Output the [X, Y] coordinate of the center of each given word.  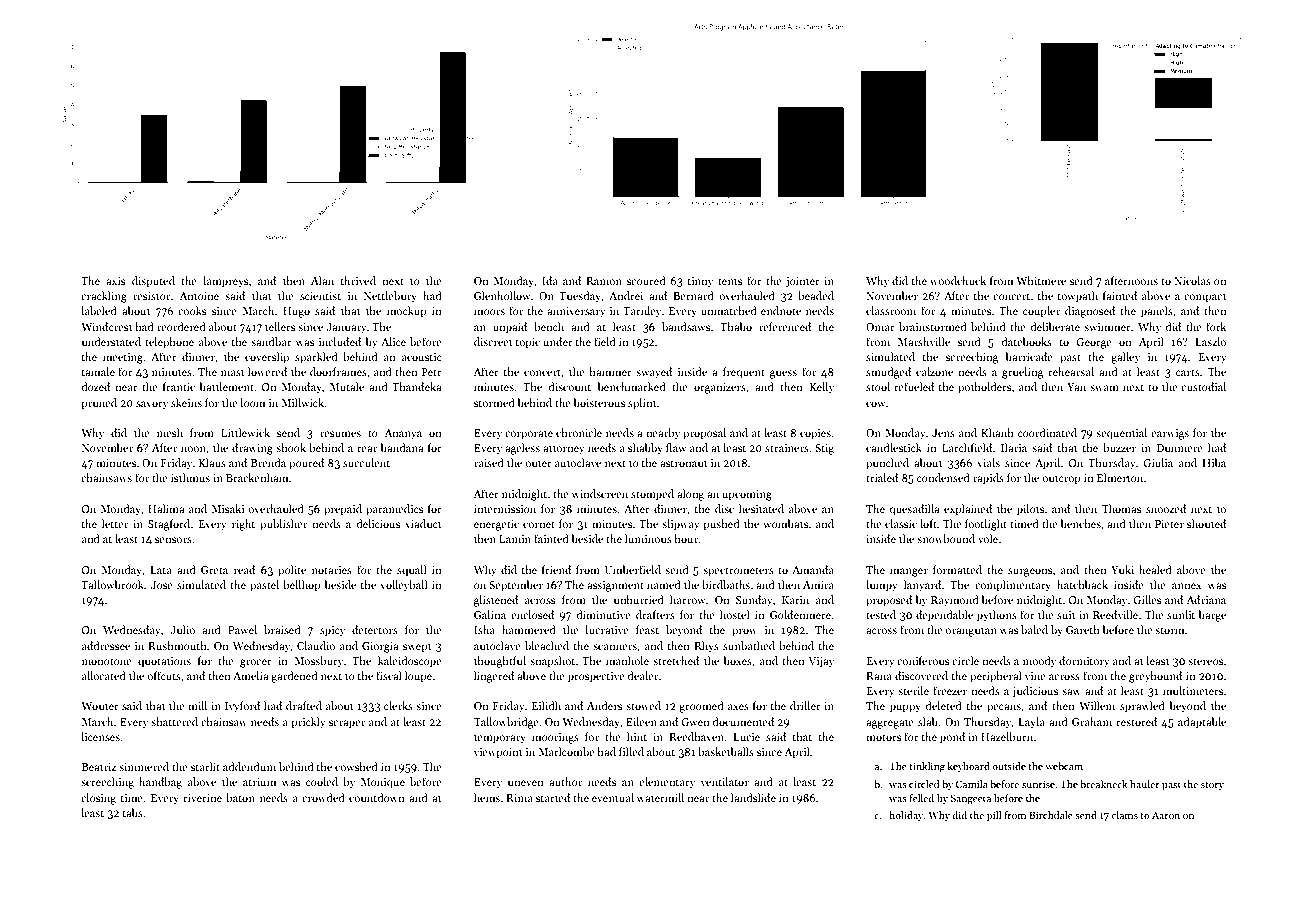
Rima [519, 798]
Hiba [1214, 462]
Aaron [1166, 815]
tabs [132, 812]
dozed [96, 386]
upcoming [747, 495]
